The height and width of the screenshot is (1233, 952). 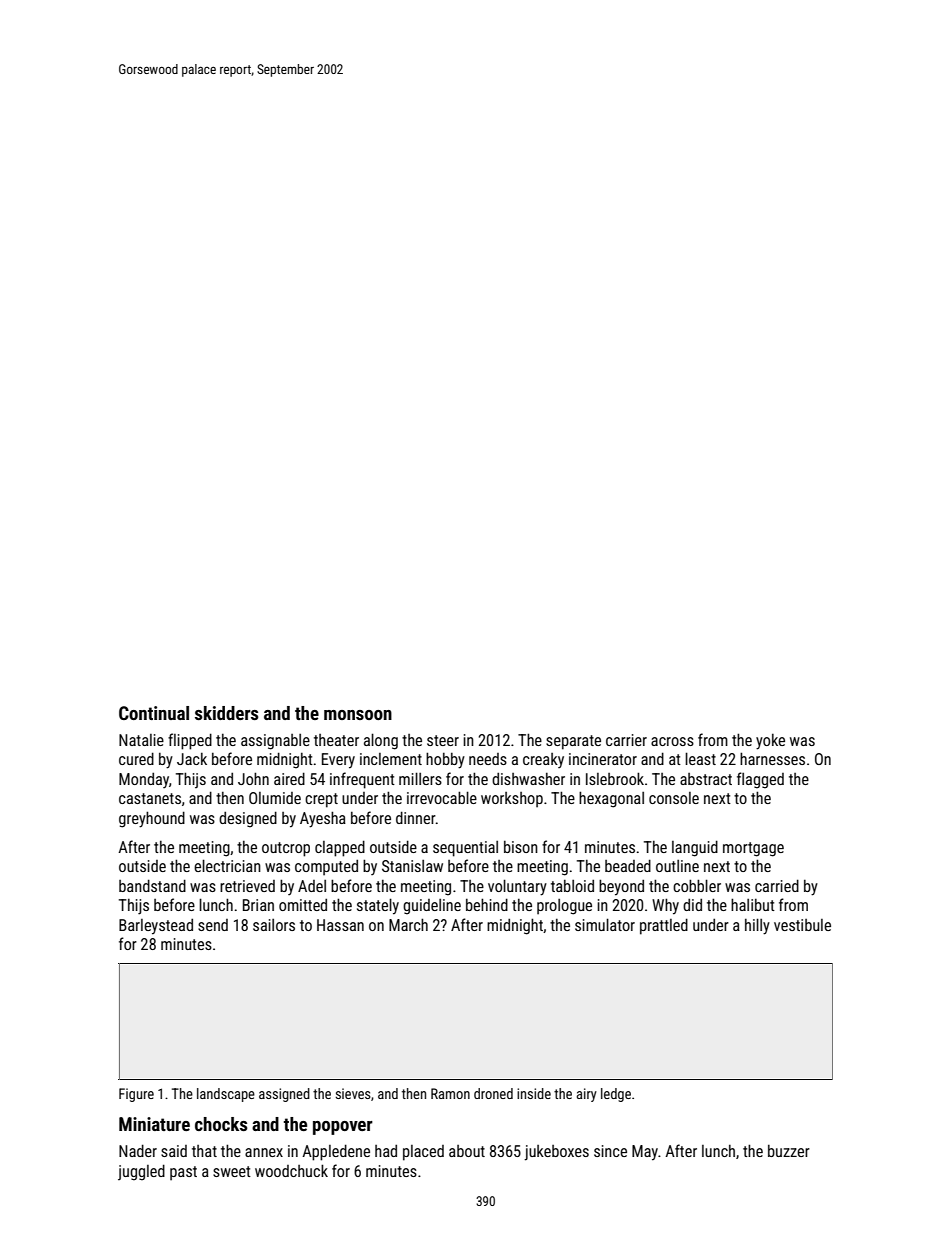 I want to click on castanets, so click(x=150, y=798).
